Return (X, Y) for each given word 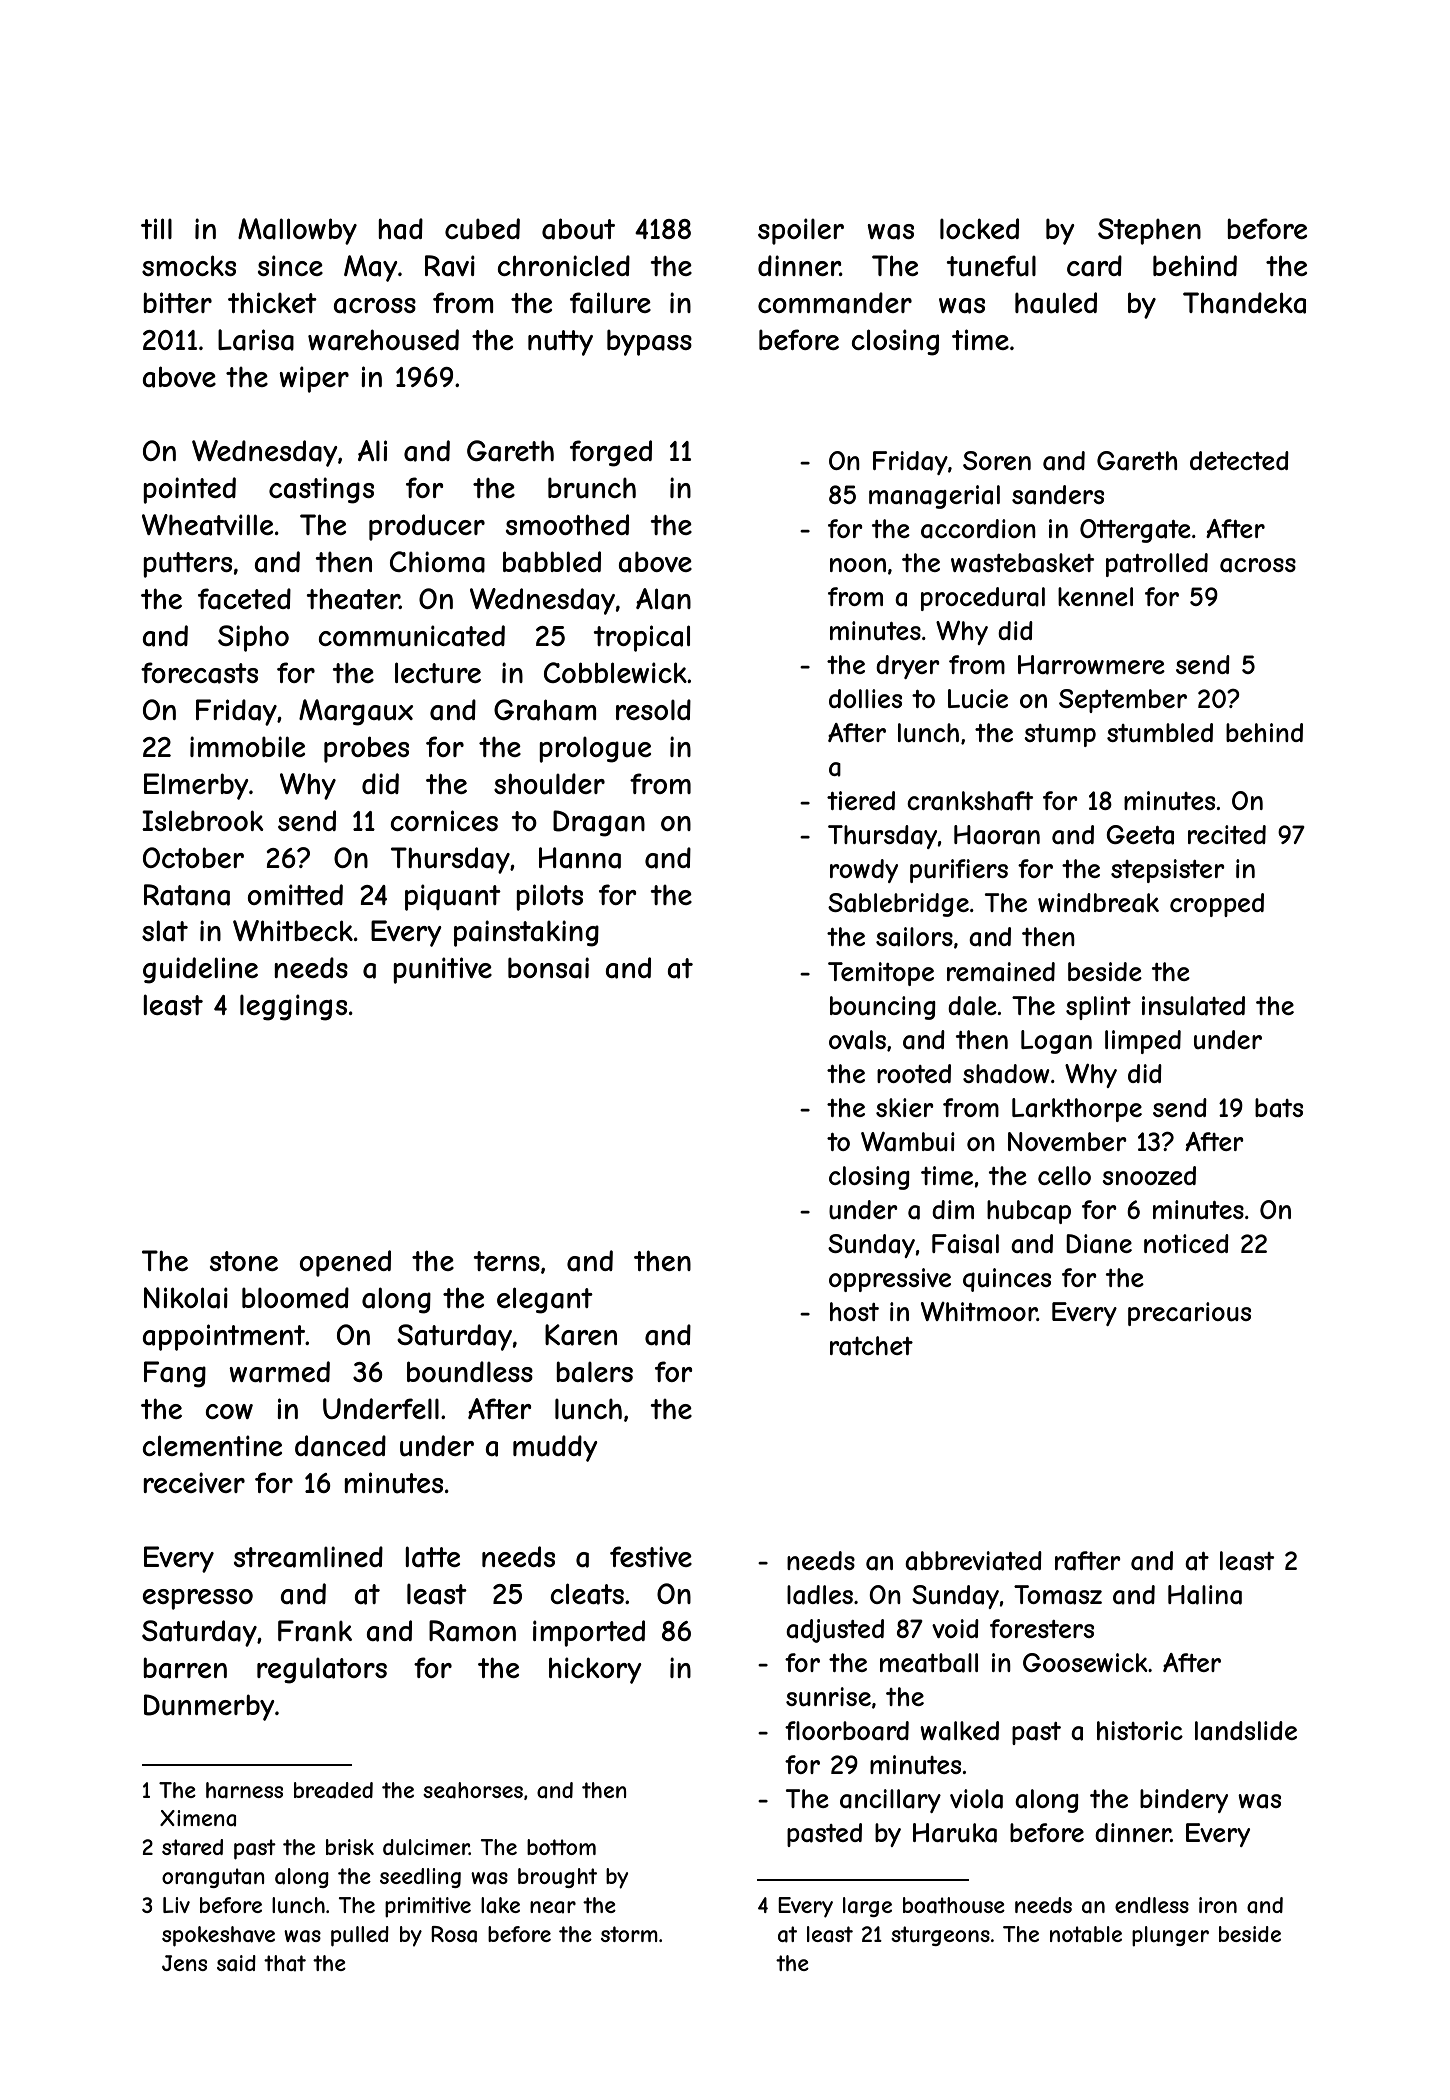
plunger (1170, 1936)
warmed (279, 1372)
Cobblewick (615, 672)
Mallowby (297, 231)
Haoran (997, 835)
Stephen (1149, 231)
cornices (444, 820)
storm (629, 1934)
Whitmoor (979, 1311)
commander (835, 303)
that (285, 1963)
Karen (581, 1335)
